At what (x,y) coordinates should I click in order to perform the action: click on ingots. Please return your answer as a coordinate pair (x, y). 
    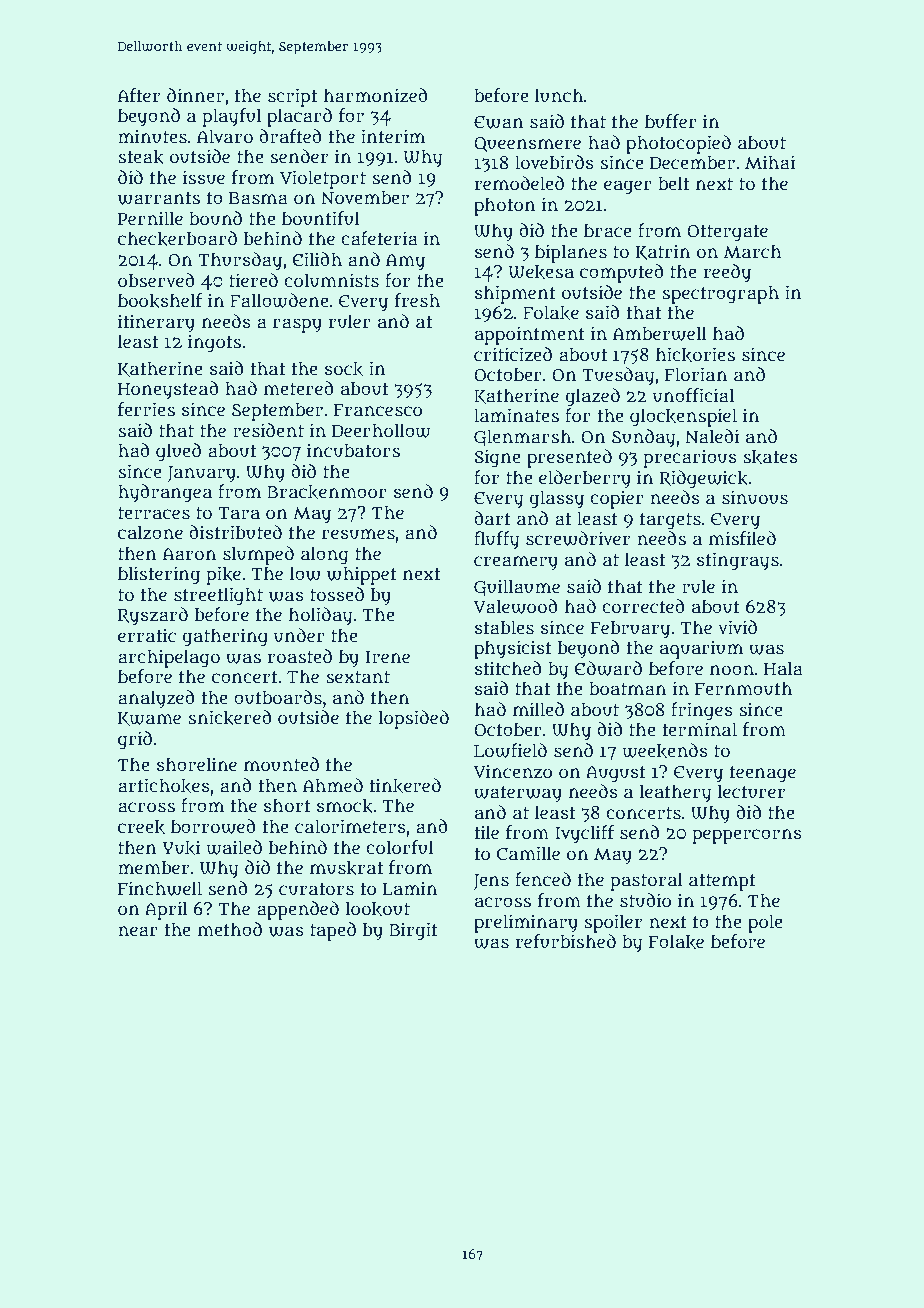
    Looking at the image, I should click on (214, 343).
